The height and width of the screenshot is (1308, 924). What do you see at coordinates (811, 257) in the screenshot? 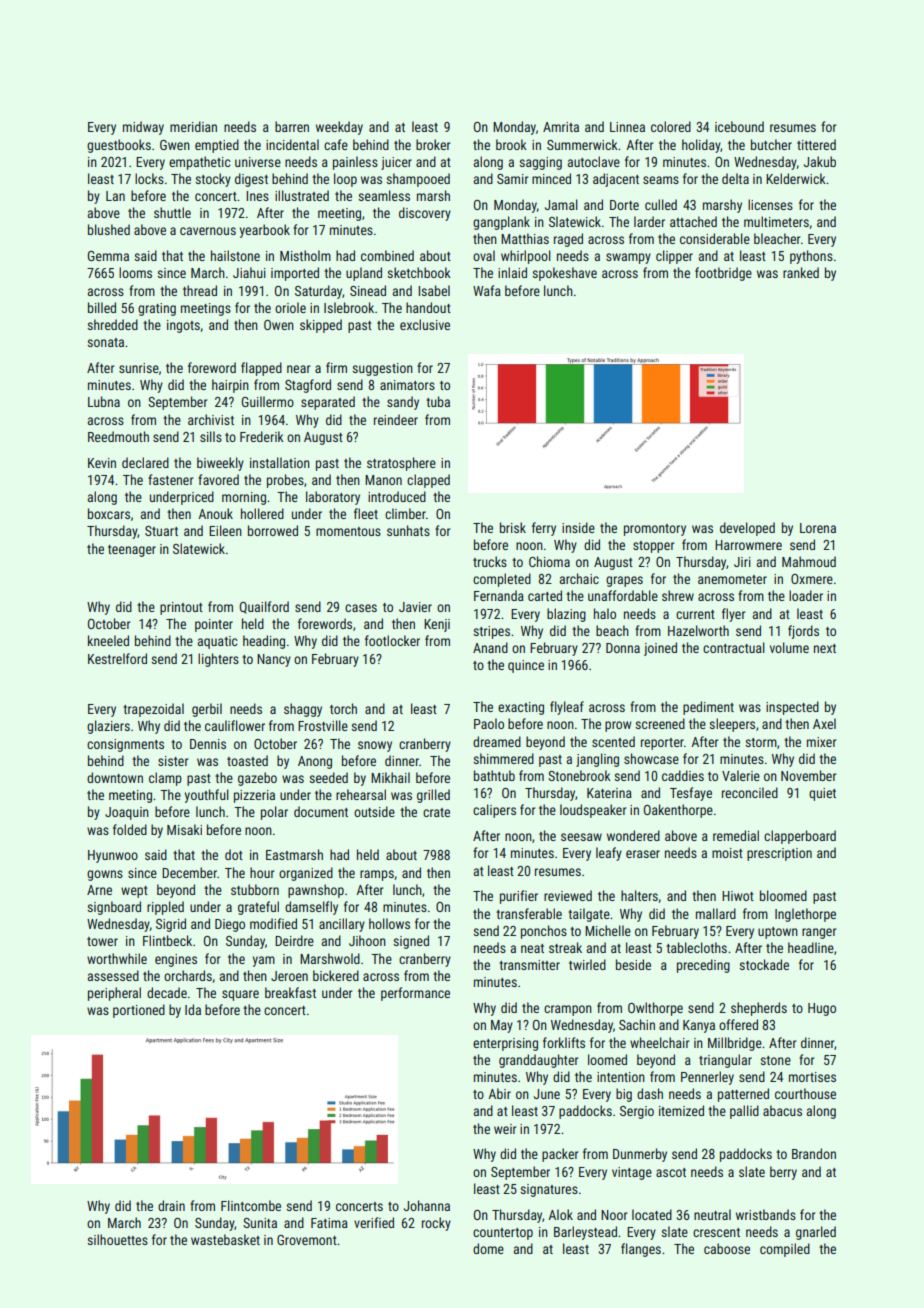
I see `pythons` at bounding box center [811, 257].
